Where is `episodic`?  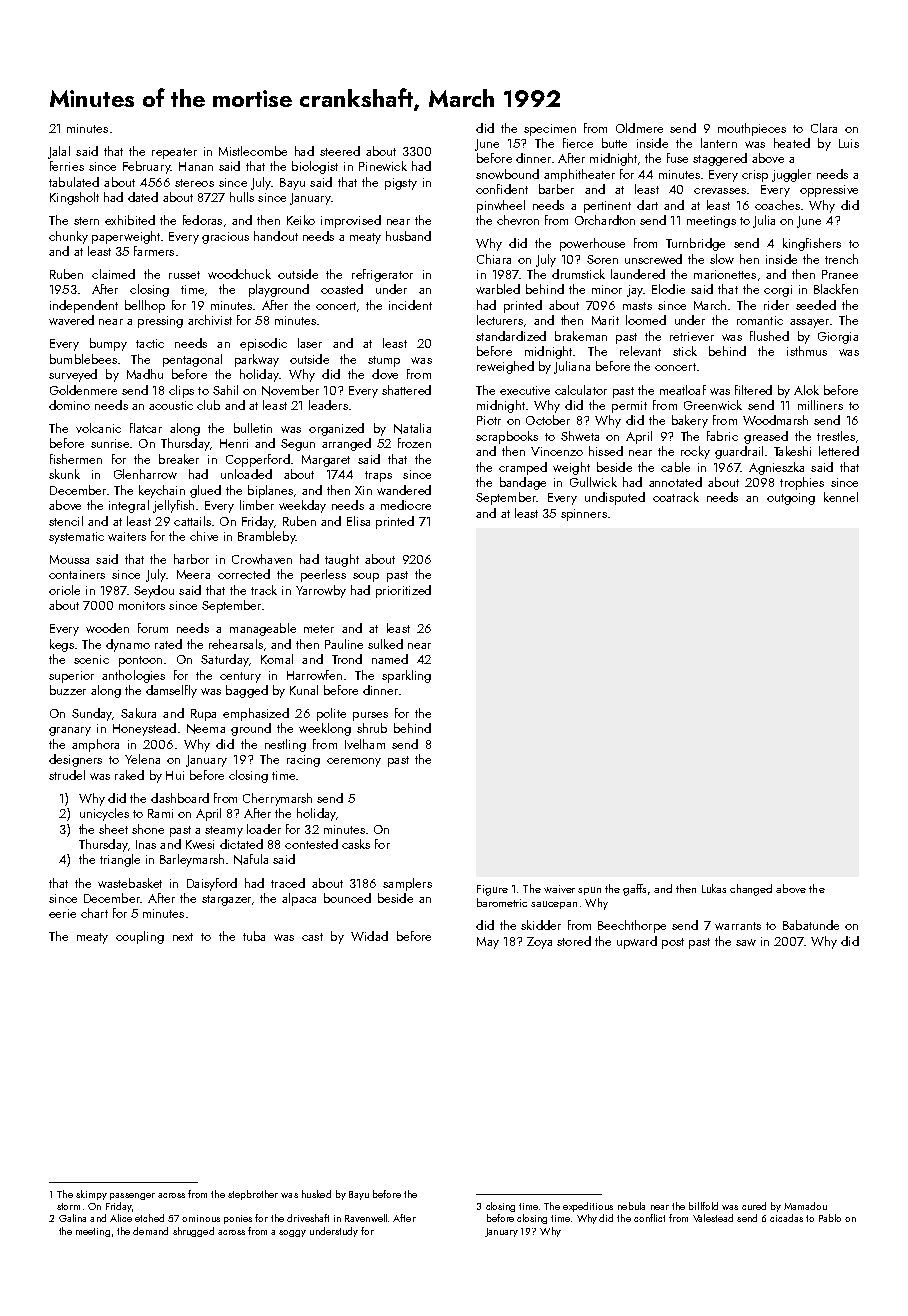
episodic is located at coordinates (263, 344).
